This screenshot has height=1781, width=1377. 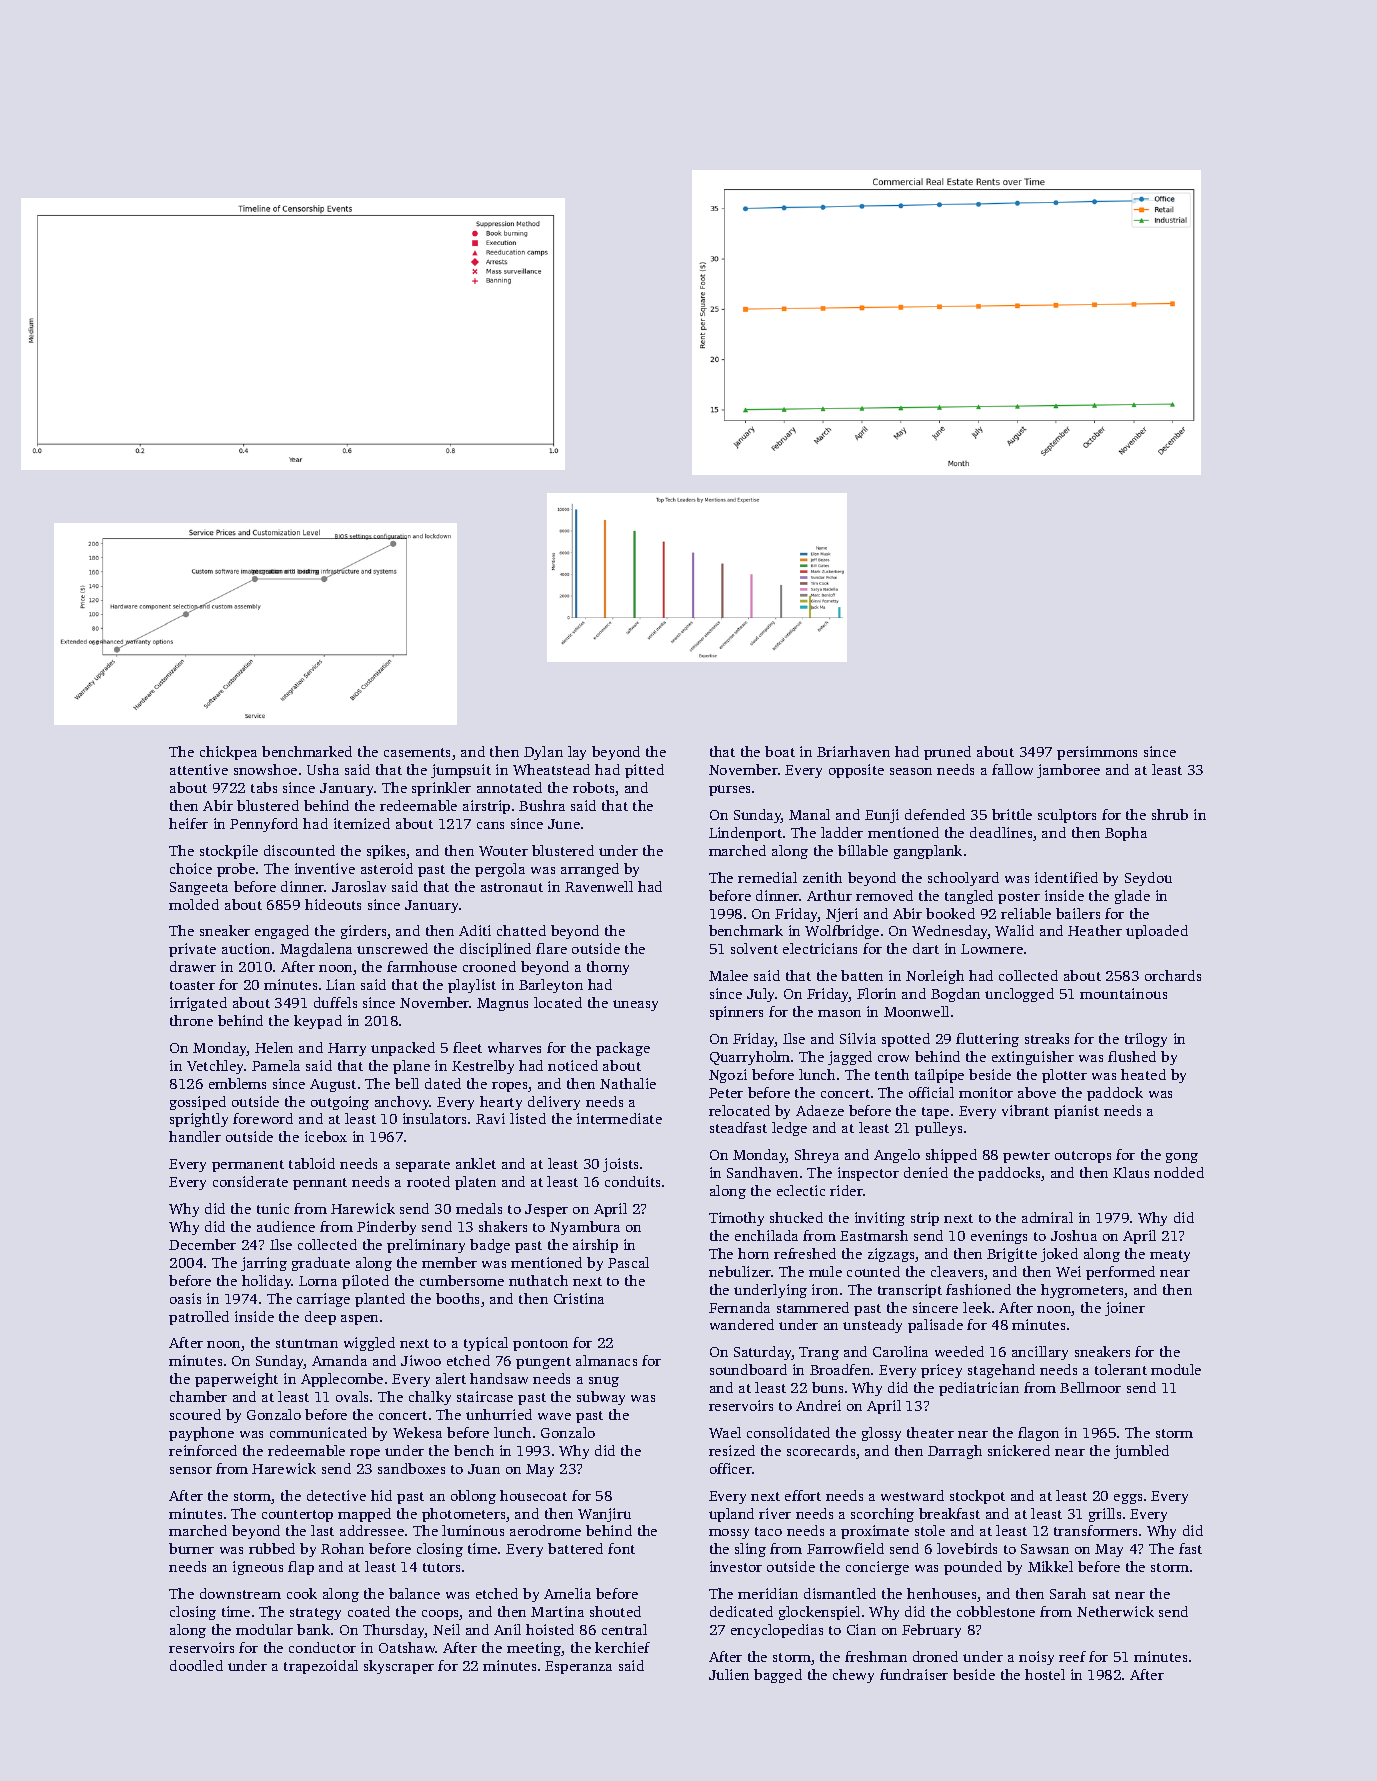 What do you see at coordinates (623, 1049) in the screenshot?
I see `package` at bounding box center [623, 1049].
